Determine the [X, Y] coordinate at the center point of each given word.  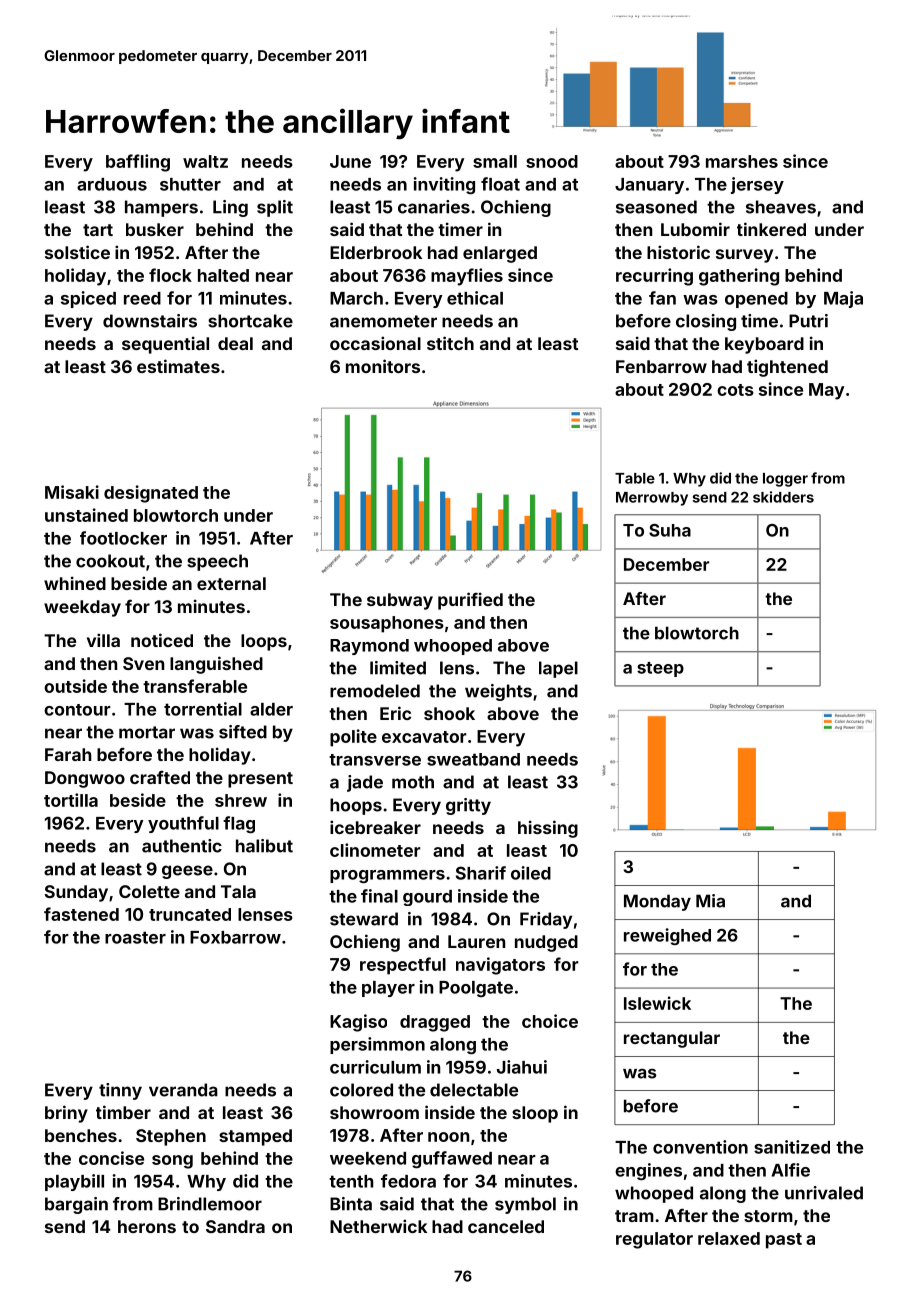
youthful [183, 824]
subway [400, 601]
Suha [670, 530]
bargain [76, 1205]
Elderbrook [376, 252]
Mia [710, 901]
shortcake [250, 321]
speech [217, 562]
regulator [654, 1240]
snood [552, 161]
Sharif [481, 873]
